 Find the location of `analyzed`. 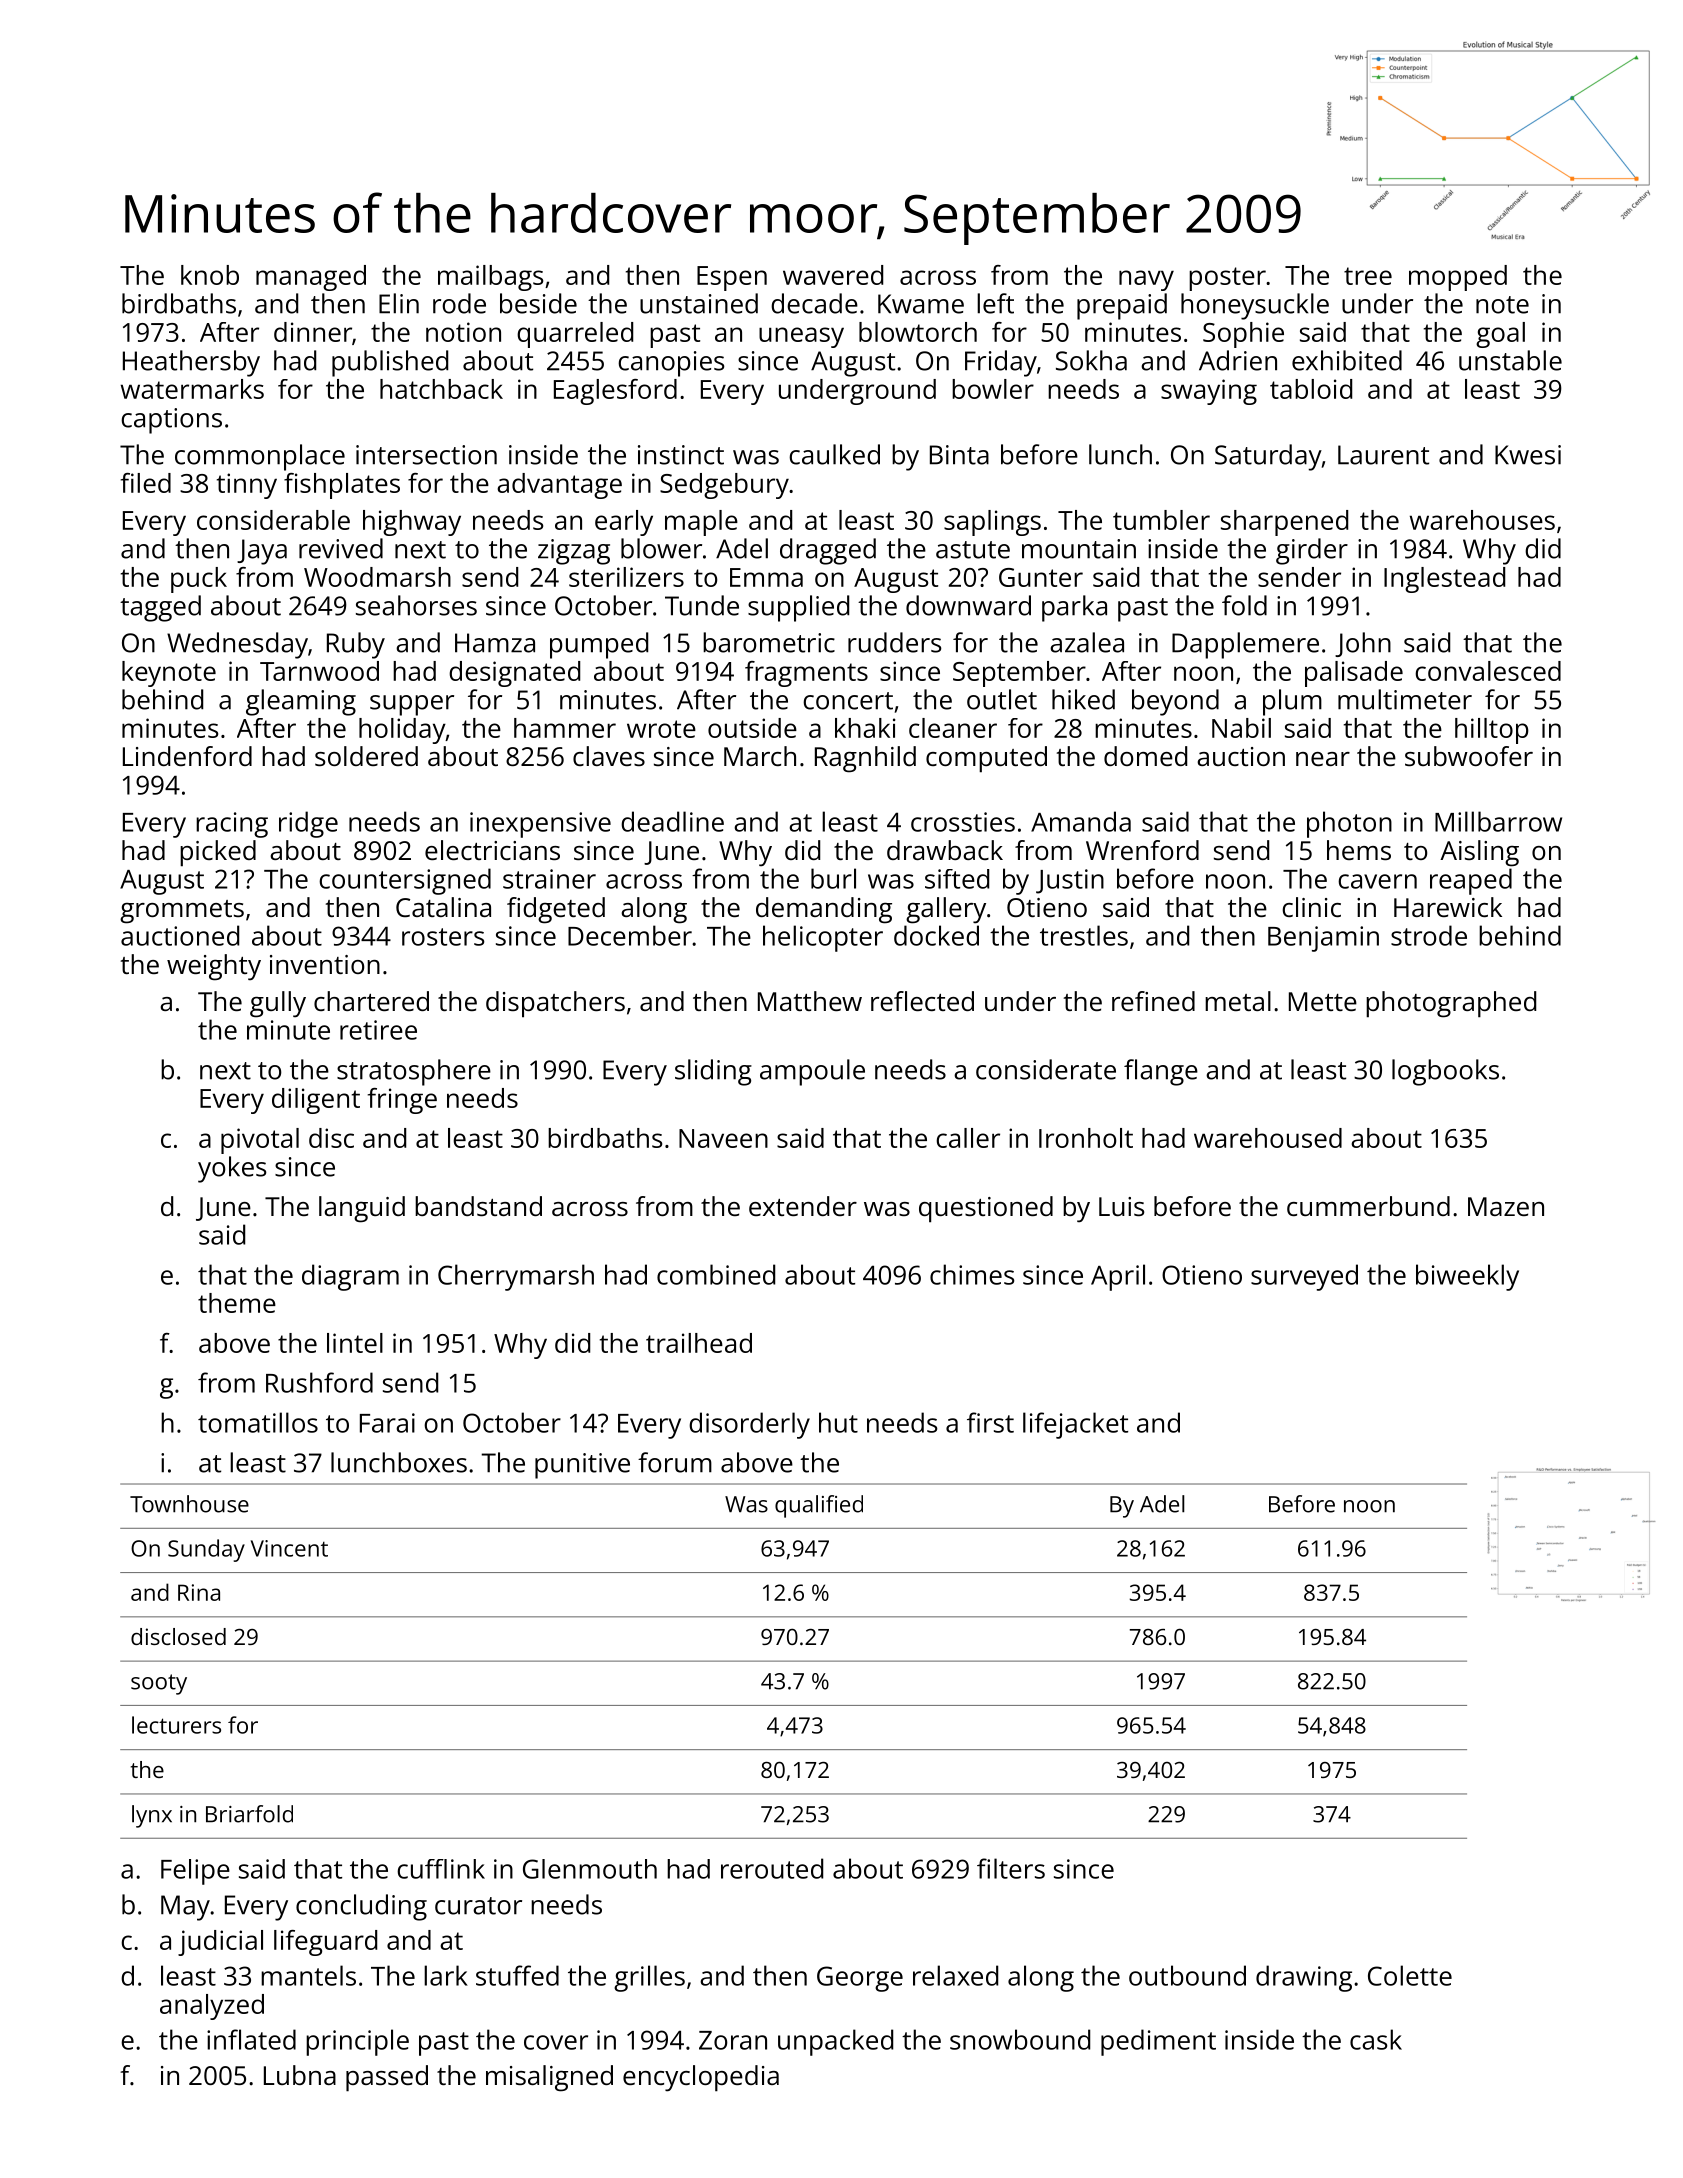

analyzed is located at coordinates (212, 2007).
